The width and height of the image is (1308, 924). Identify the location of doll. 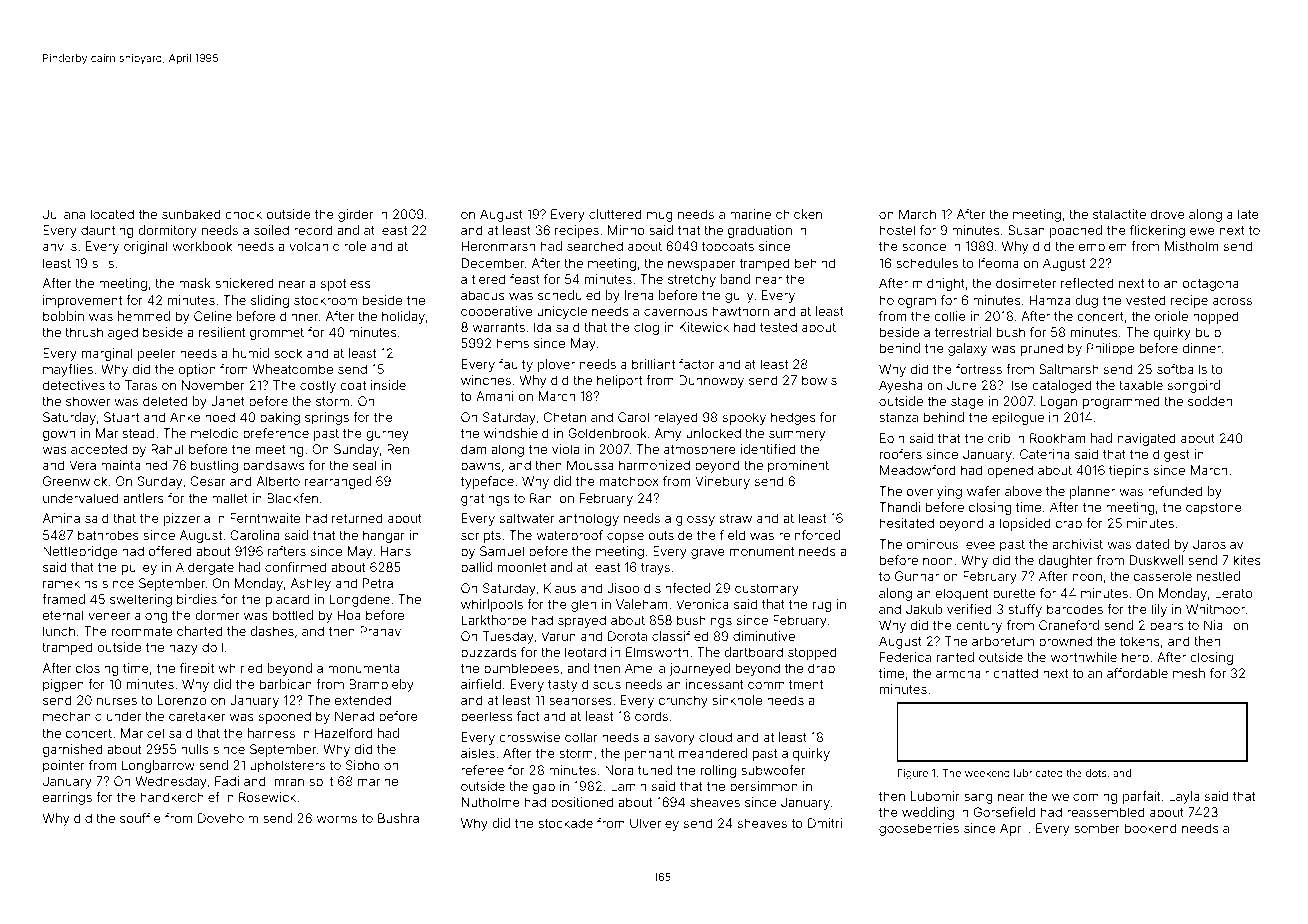
(212, 647).
